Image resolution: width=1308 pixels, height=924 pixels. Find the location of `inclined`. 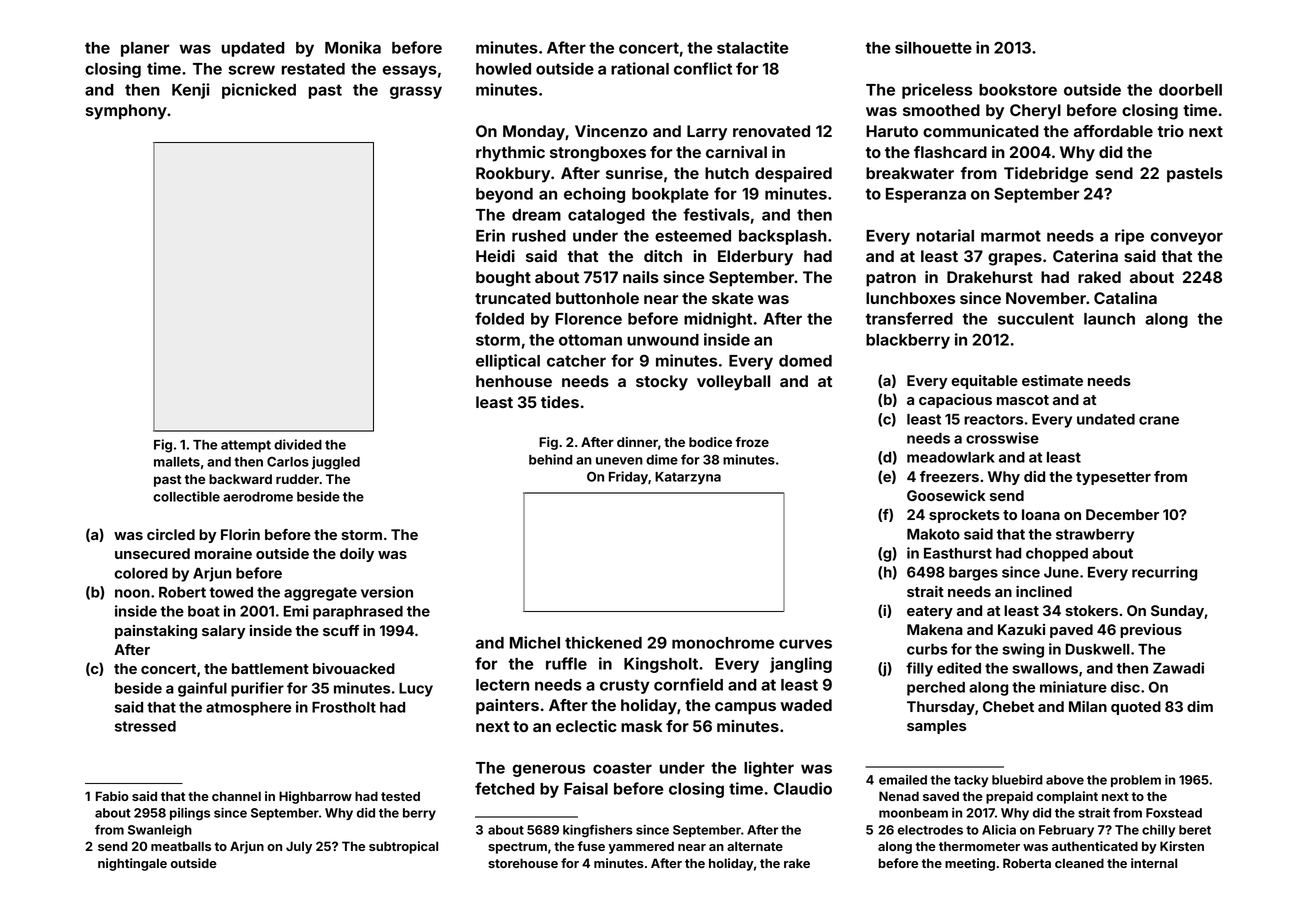

inclined is located at coordinates (1044, 591).
